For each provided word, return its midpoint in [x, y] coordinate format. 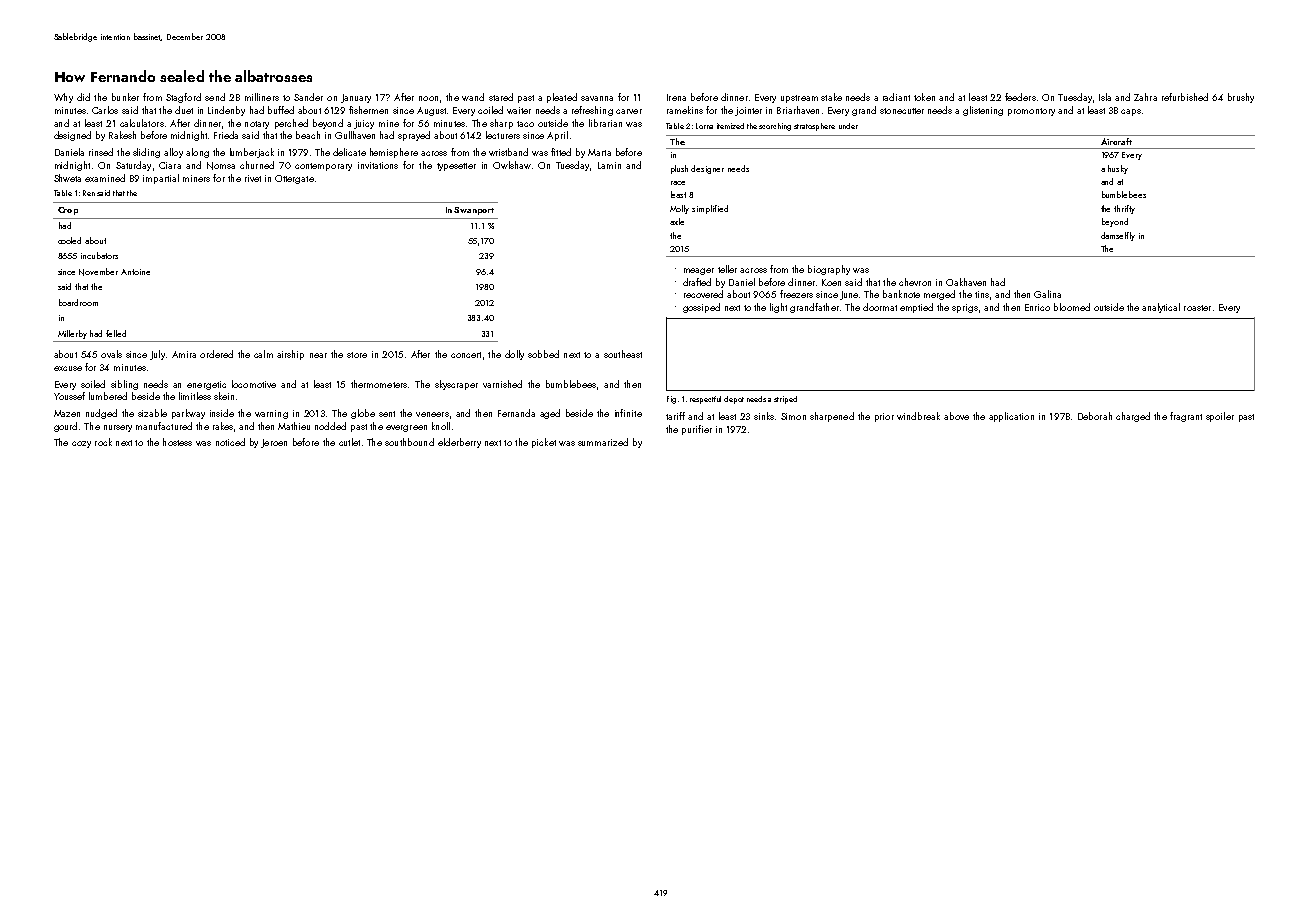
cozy [81, 444]
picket [544, 443]
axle [677, 221]
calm [263, 354]
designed [72, 136]
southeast [623, 354]
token [924, 97]
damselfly [1118, 236]
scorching [775, 127]
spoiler [1220, 417]
